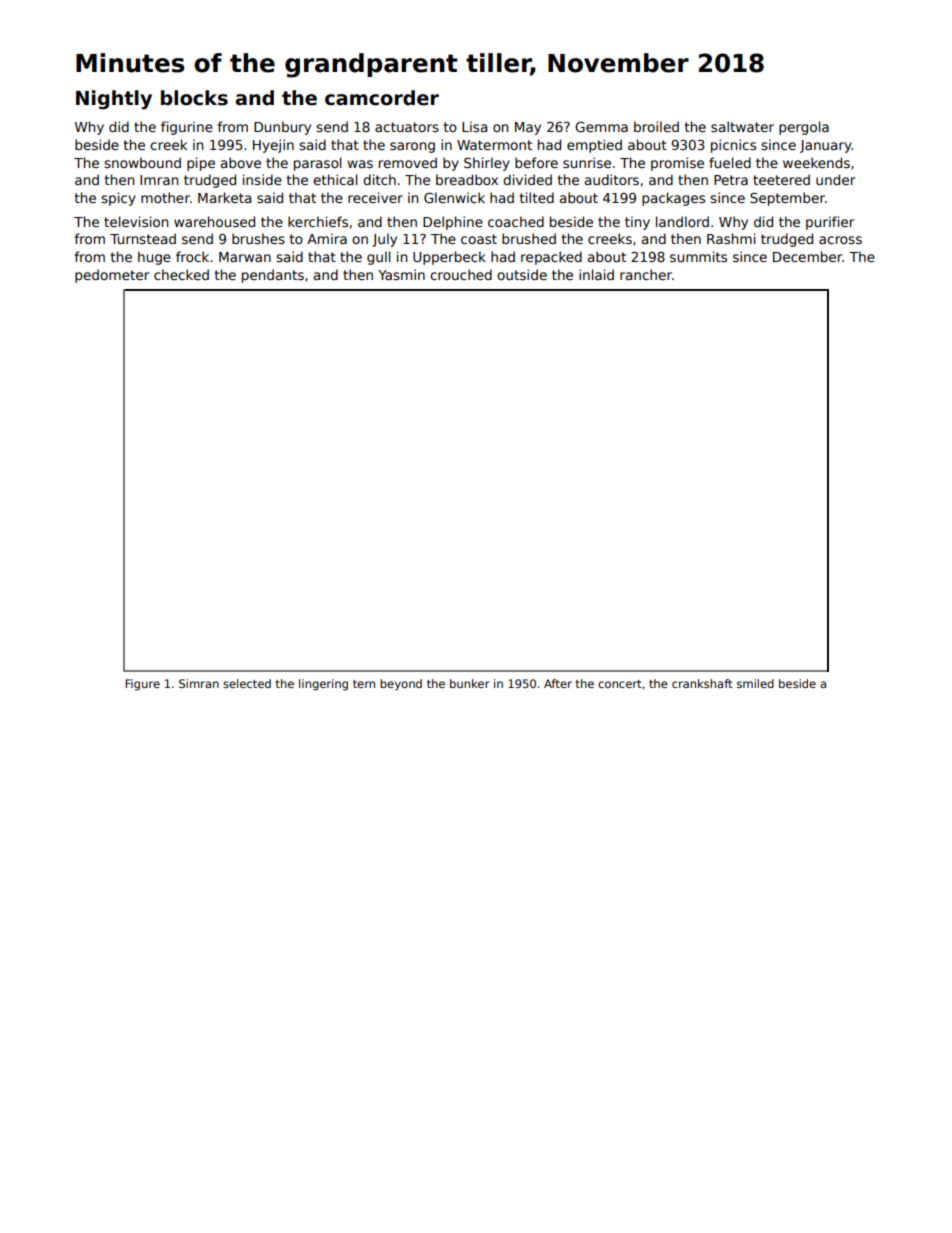 The height and width of the document is (1233, 952). Describe the element at coordinates (804, 128) in the document. I see `pergola` at that location.
